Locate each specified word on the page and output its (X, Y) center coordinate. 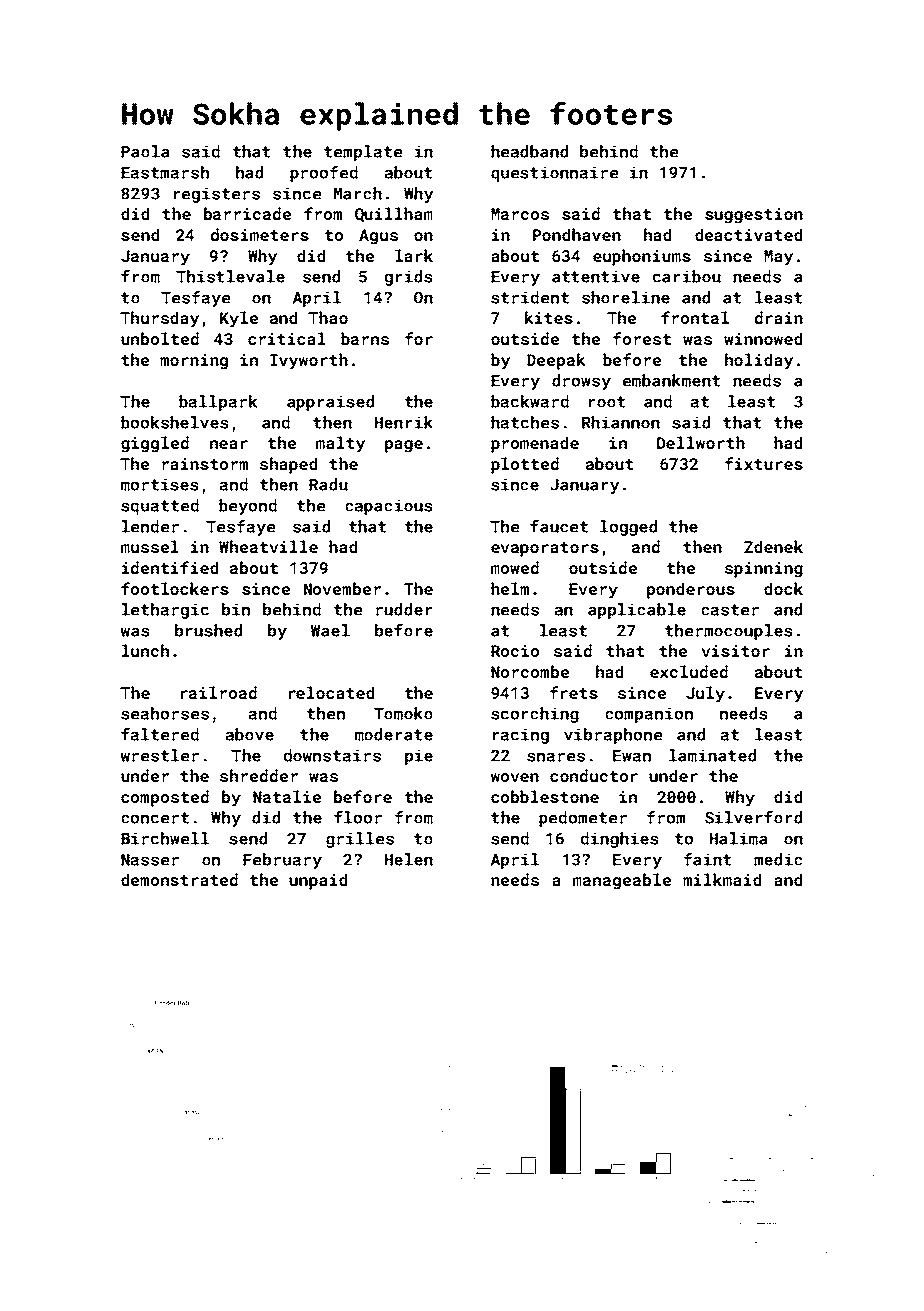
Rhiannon (621, 422)
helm (510, 588)
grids (409, 278)
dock (783, 588)
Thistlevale (230, 276)
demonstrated (179, 879)
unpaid (318, 881)
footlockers (175, 588)
